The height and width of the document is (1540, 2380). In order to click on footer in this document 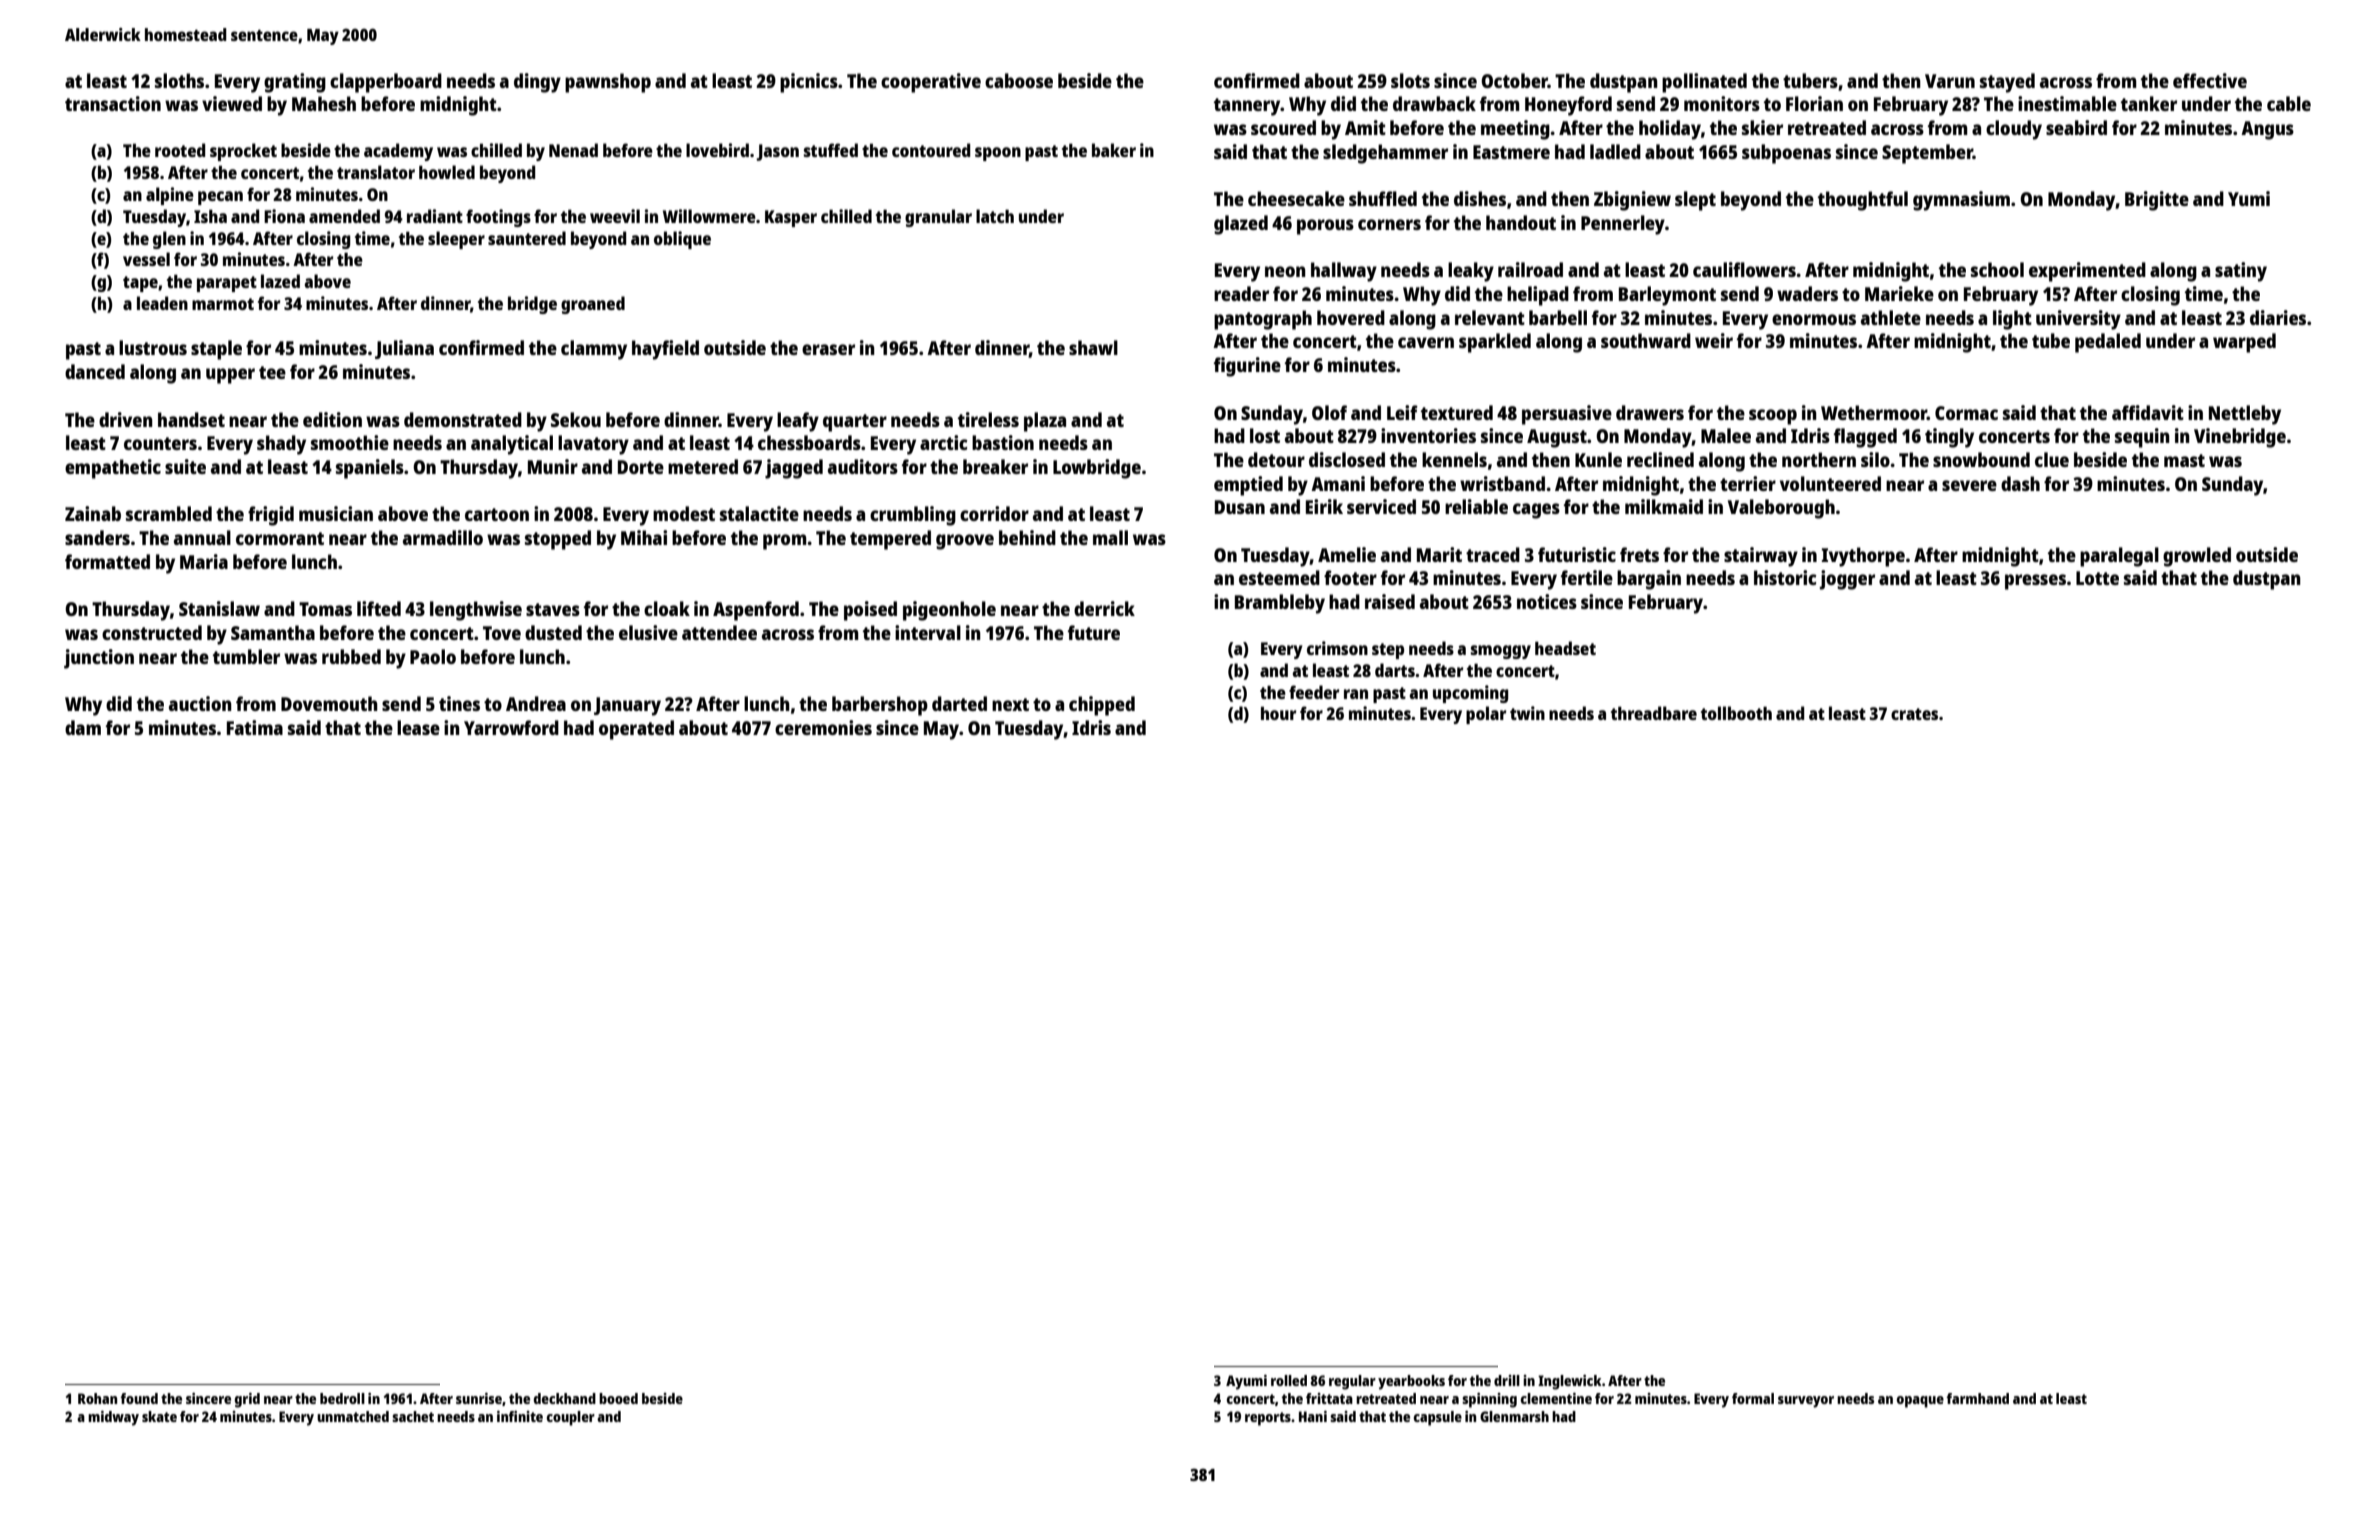, I will do `click(1350, 577)`.
